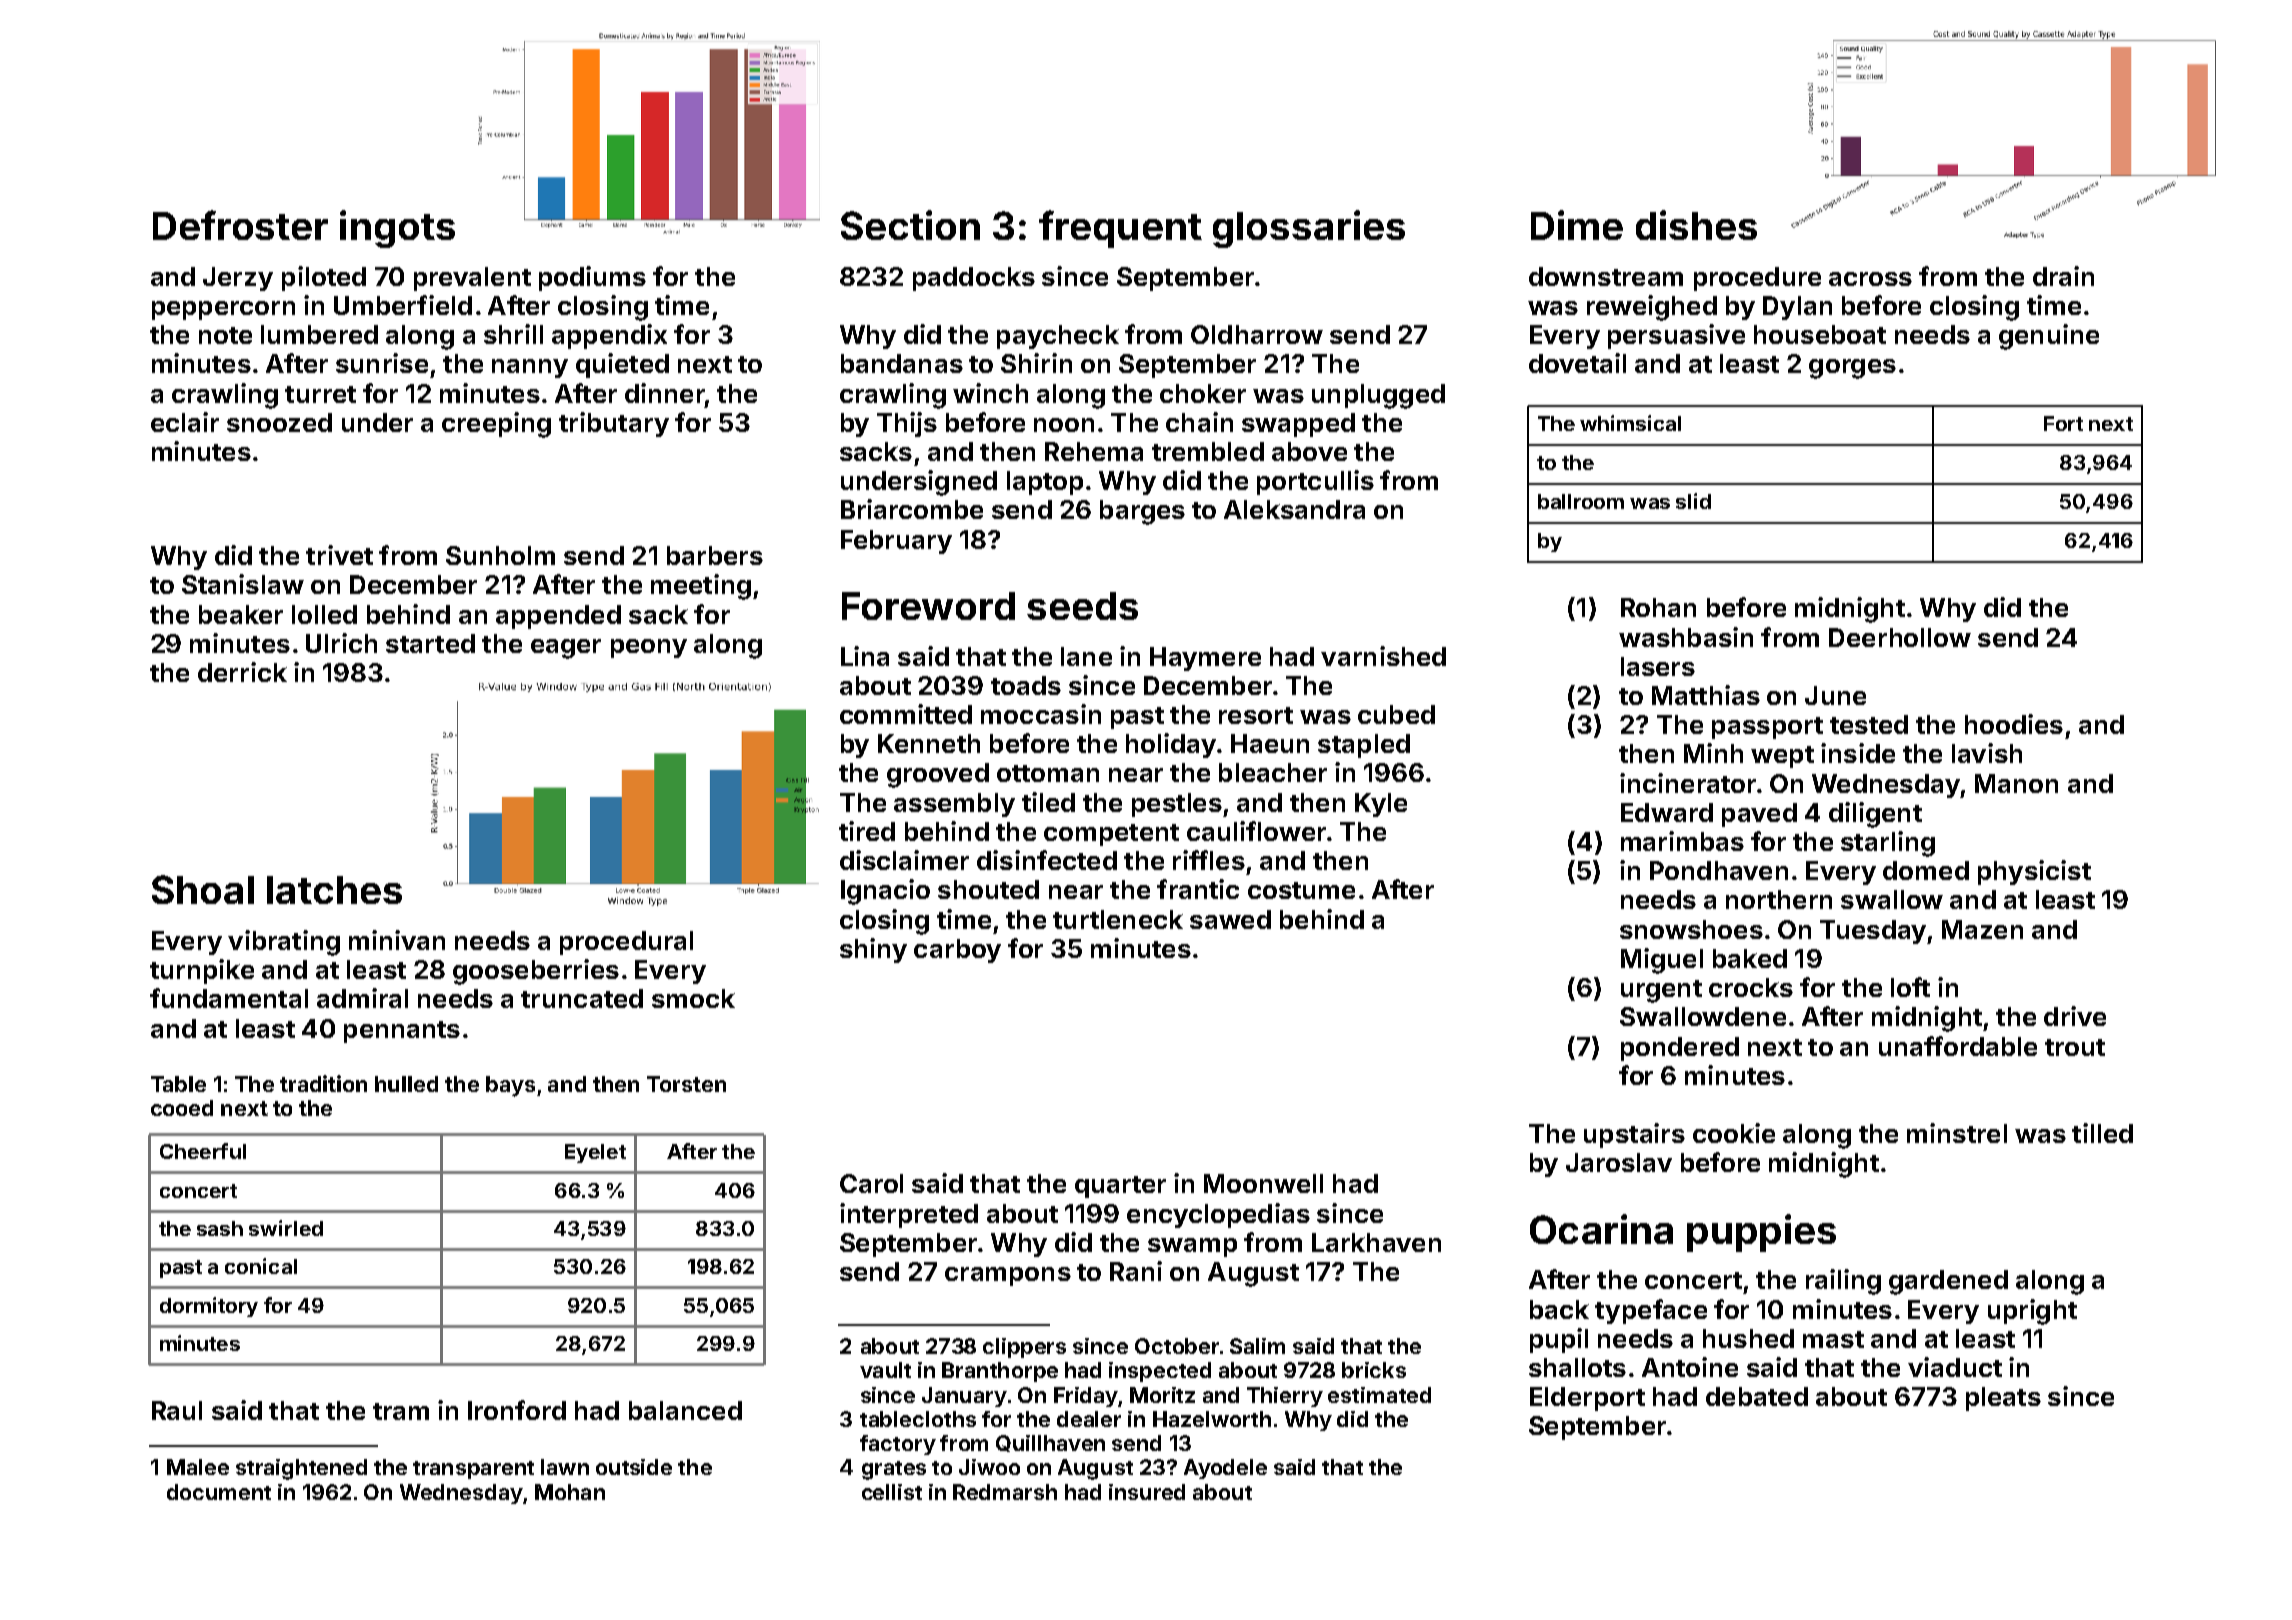 This screenshot has height=1620, width=2292. I want to click on Stanislaw, so click(243, 584).
